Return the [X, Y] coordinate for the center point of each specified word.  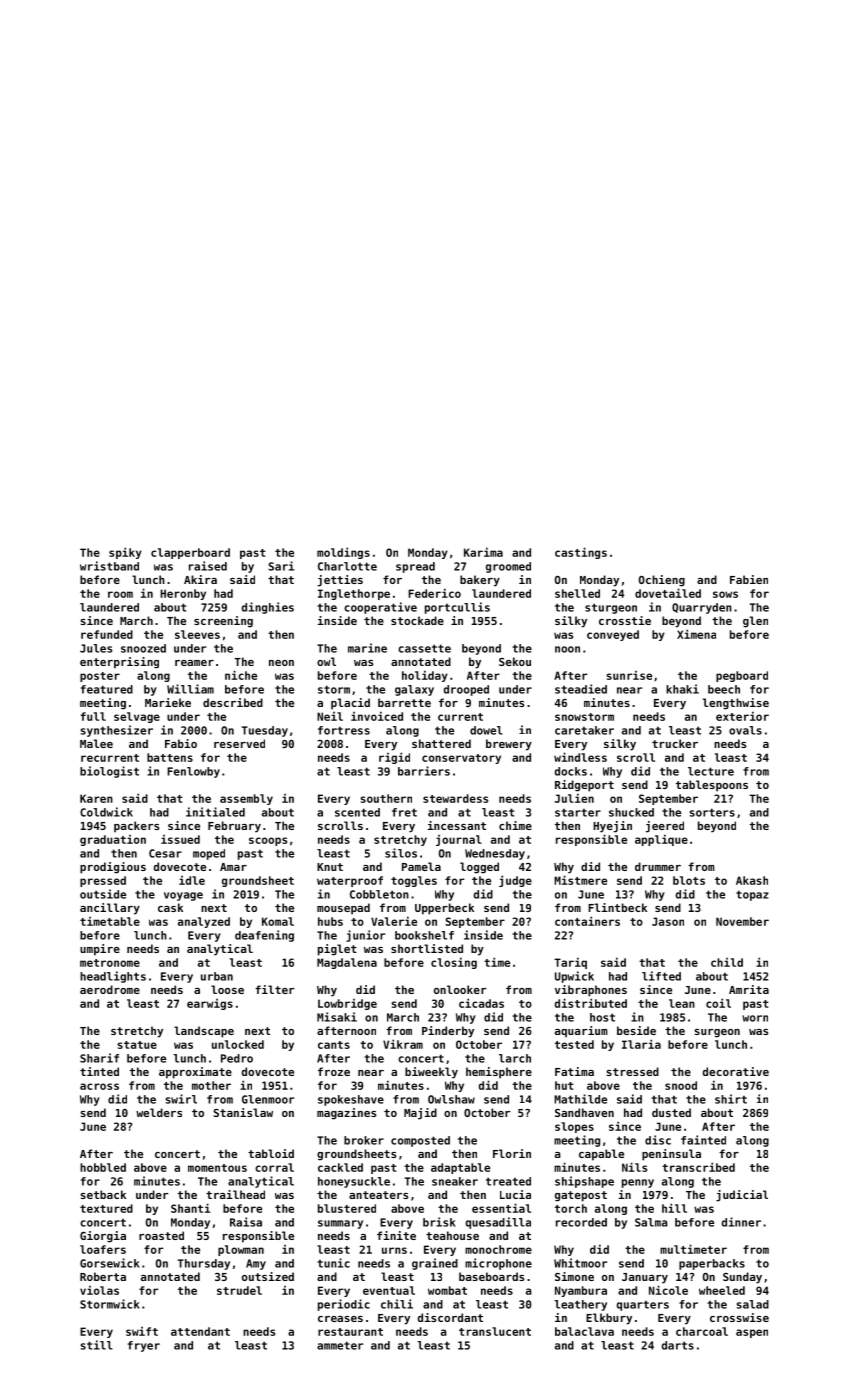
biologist [109, 772]
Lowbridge [347, 1004]
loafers [103, 1249]
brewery [509, 745]
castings [581, 553]
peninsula [671, 1155]
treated [508, 1181]
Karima [483, 552]
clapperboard [190, 553]
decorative [736, 1071]
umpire [100, 950]
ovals [745, 730]
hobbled [103, 1167]
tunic [333, 1263]
